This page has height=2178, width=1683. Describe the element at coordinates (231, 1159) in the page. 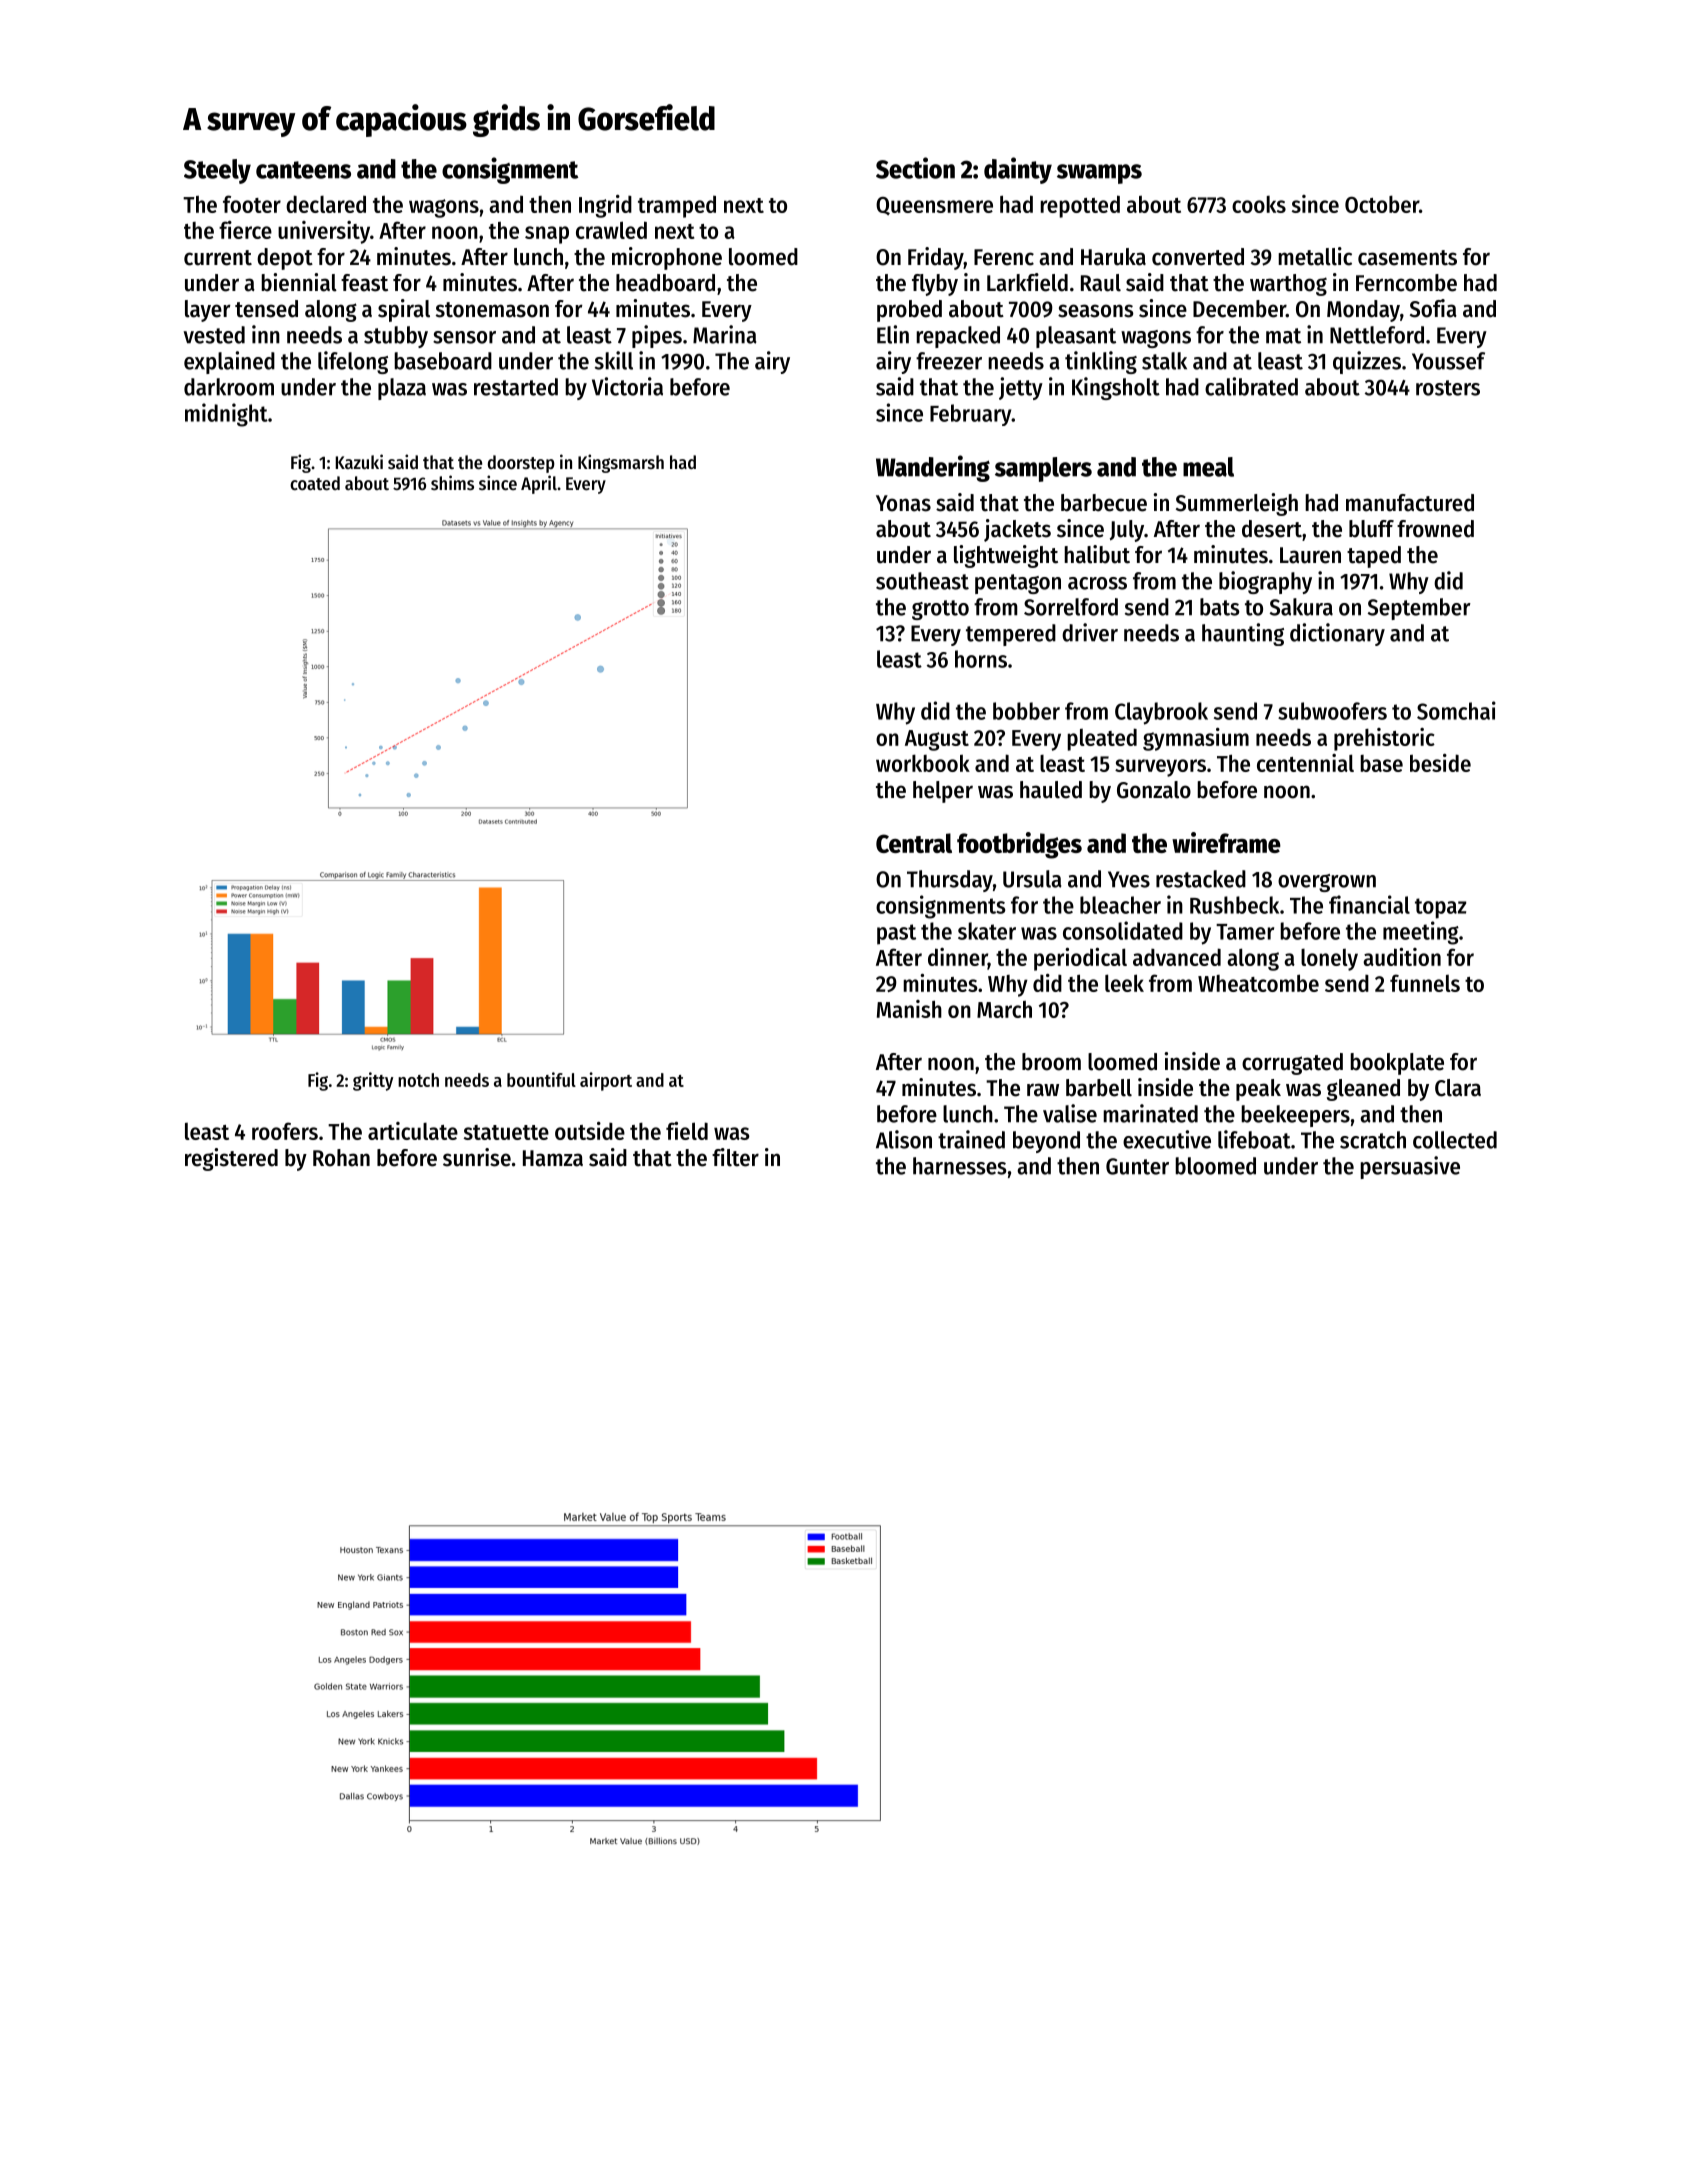

I see `registered` at that location.
